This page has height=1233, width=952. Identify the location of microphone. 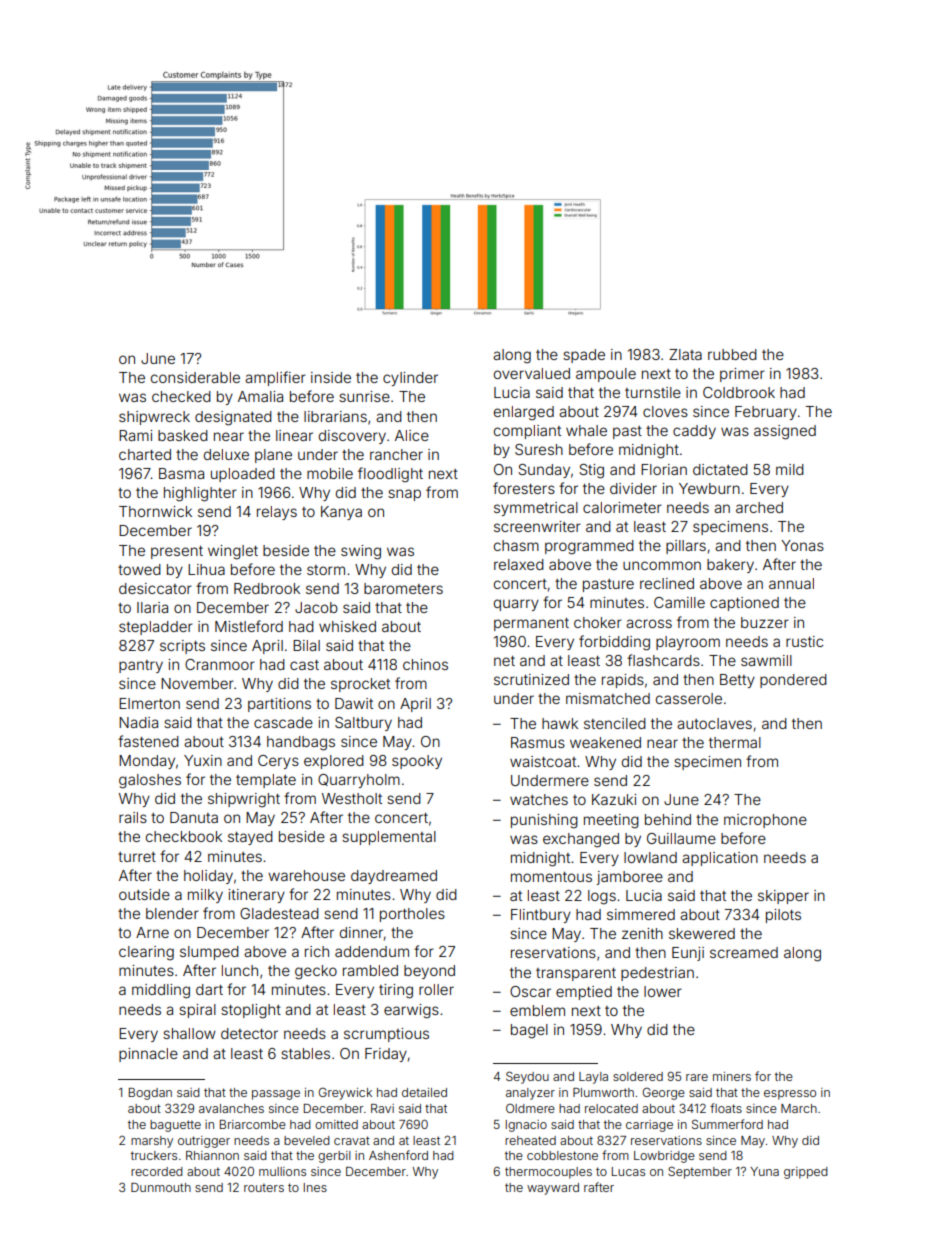
(765, 821).
